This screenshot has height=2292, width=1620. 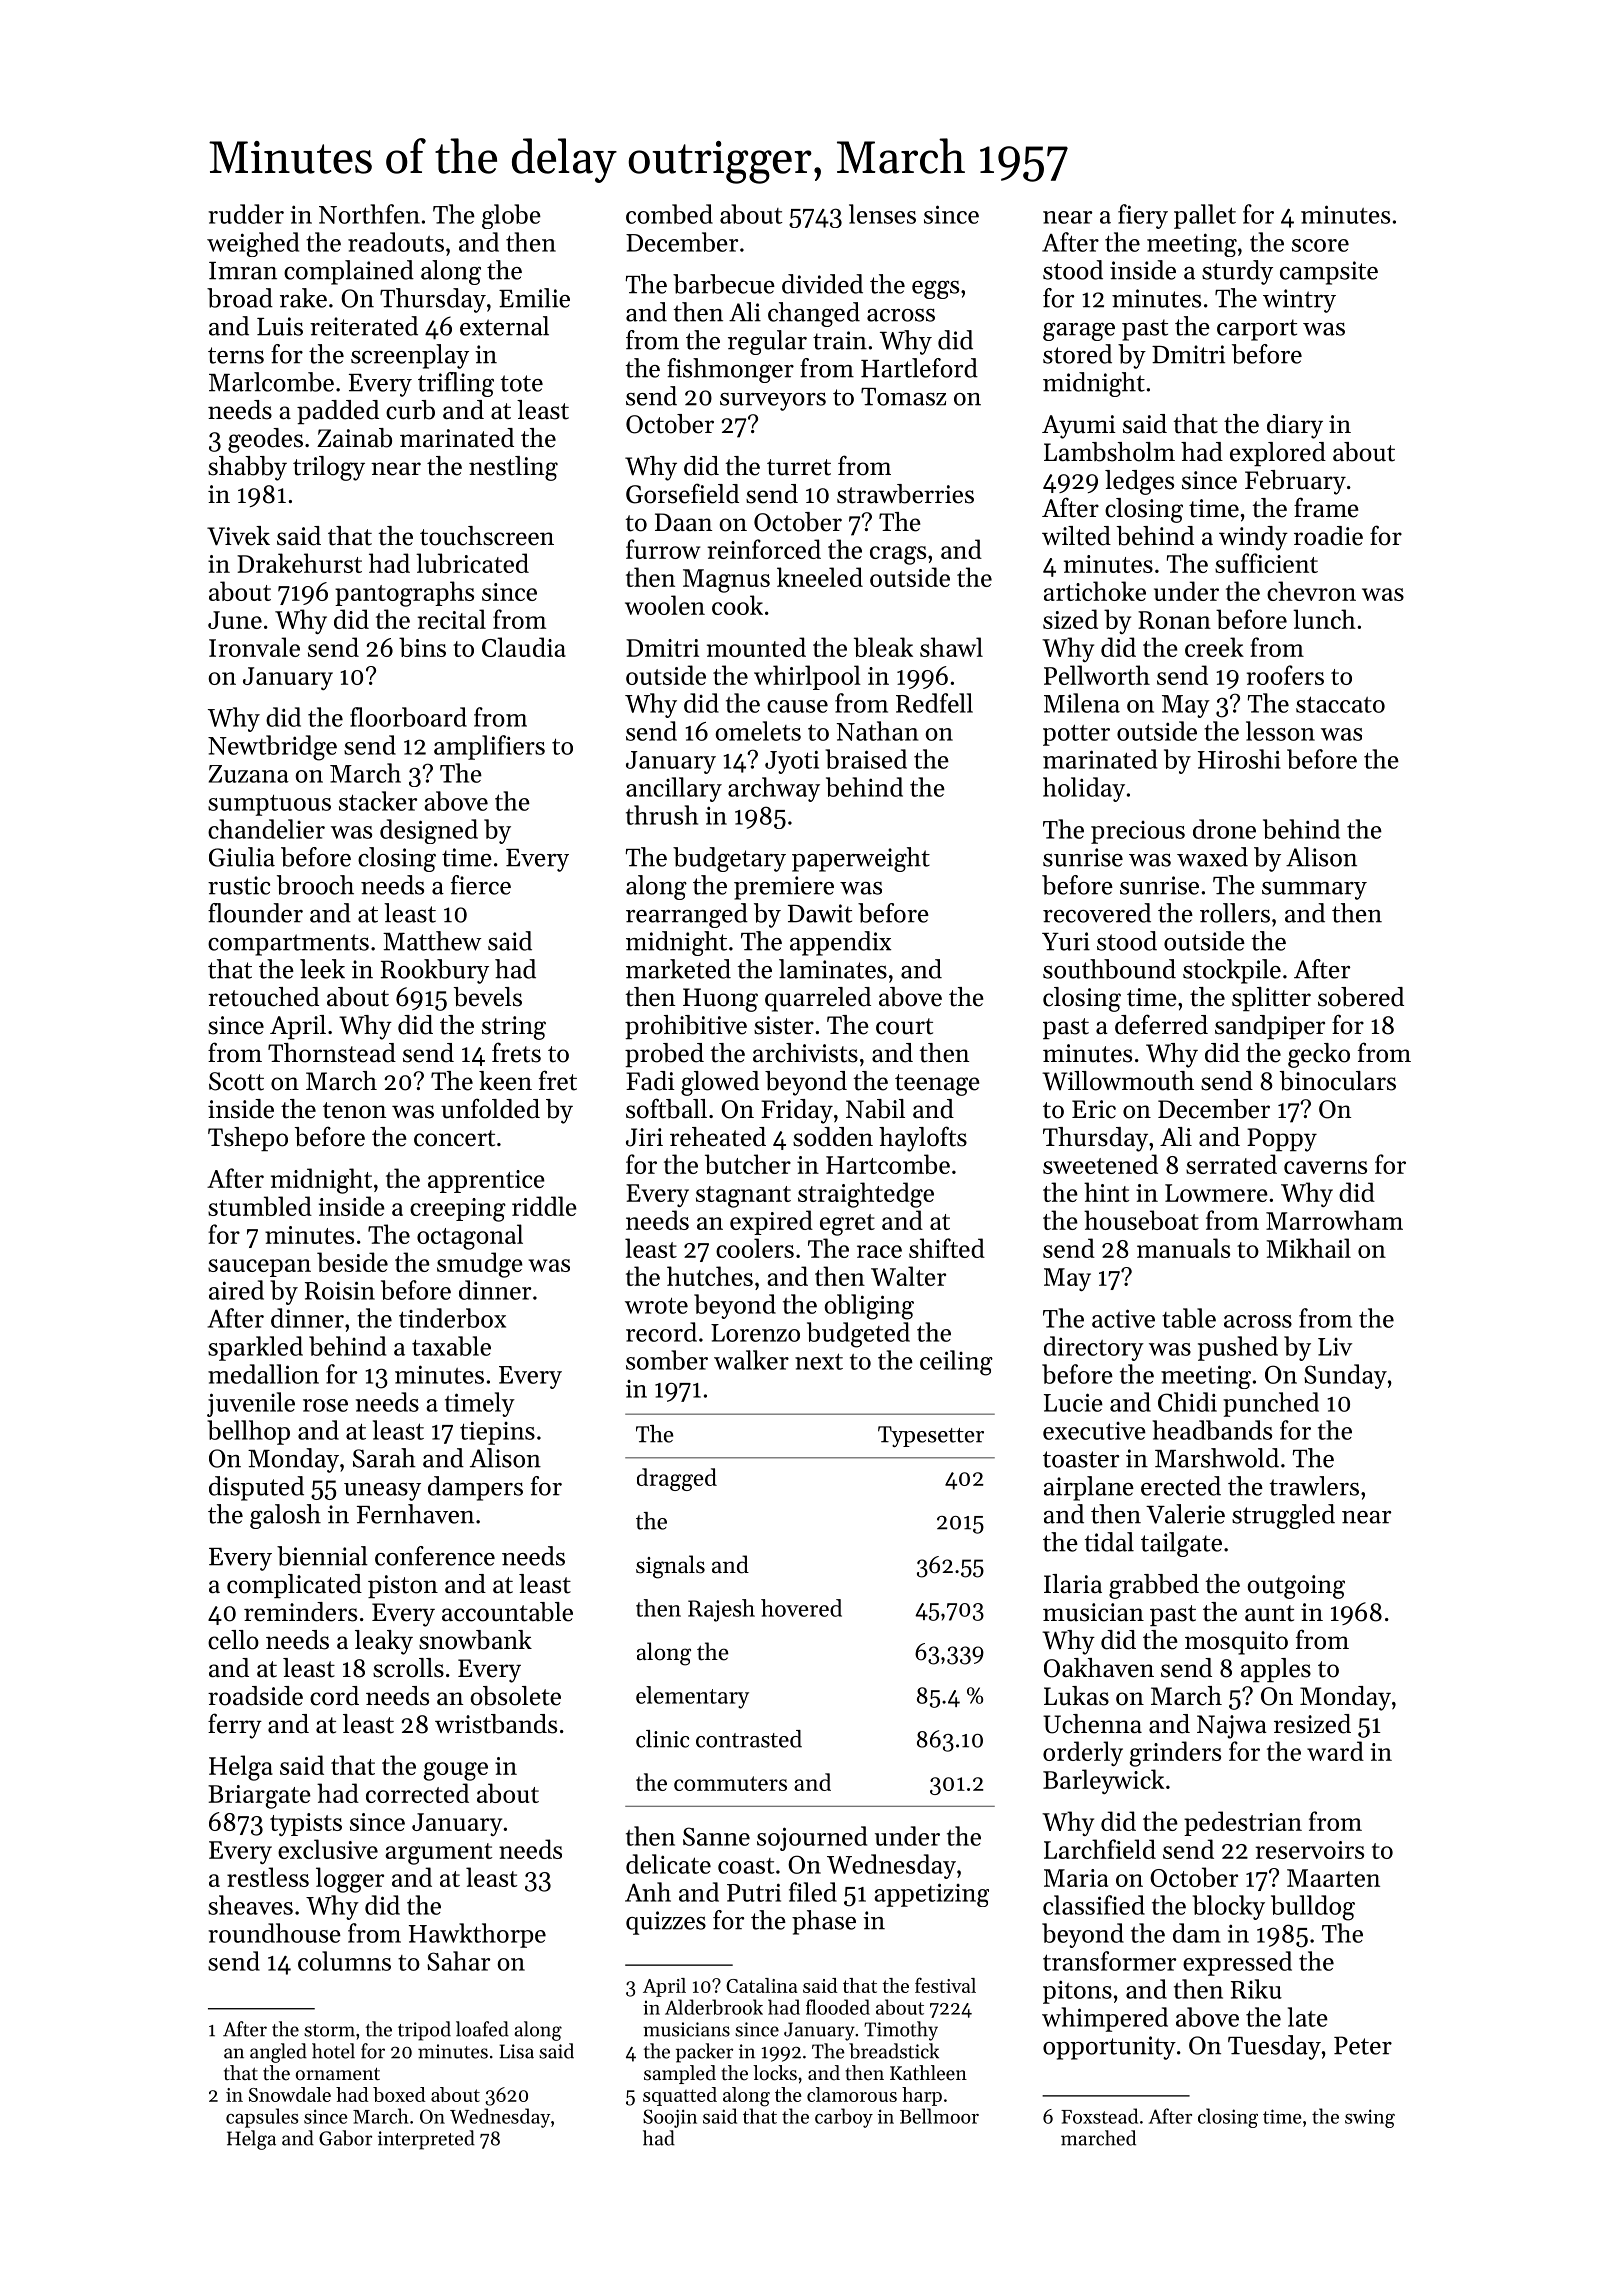 What do you see at coordinates (410, 356) in the screenshot?
I see `screenplay` at bounding box center [410, 356].
